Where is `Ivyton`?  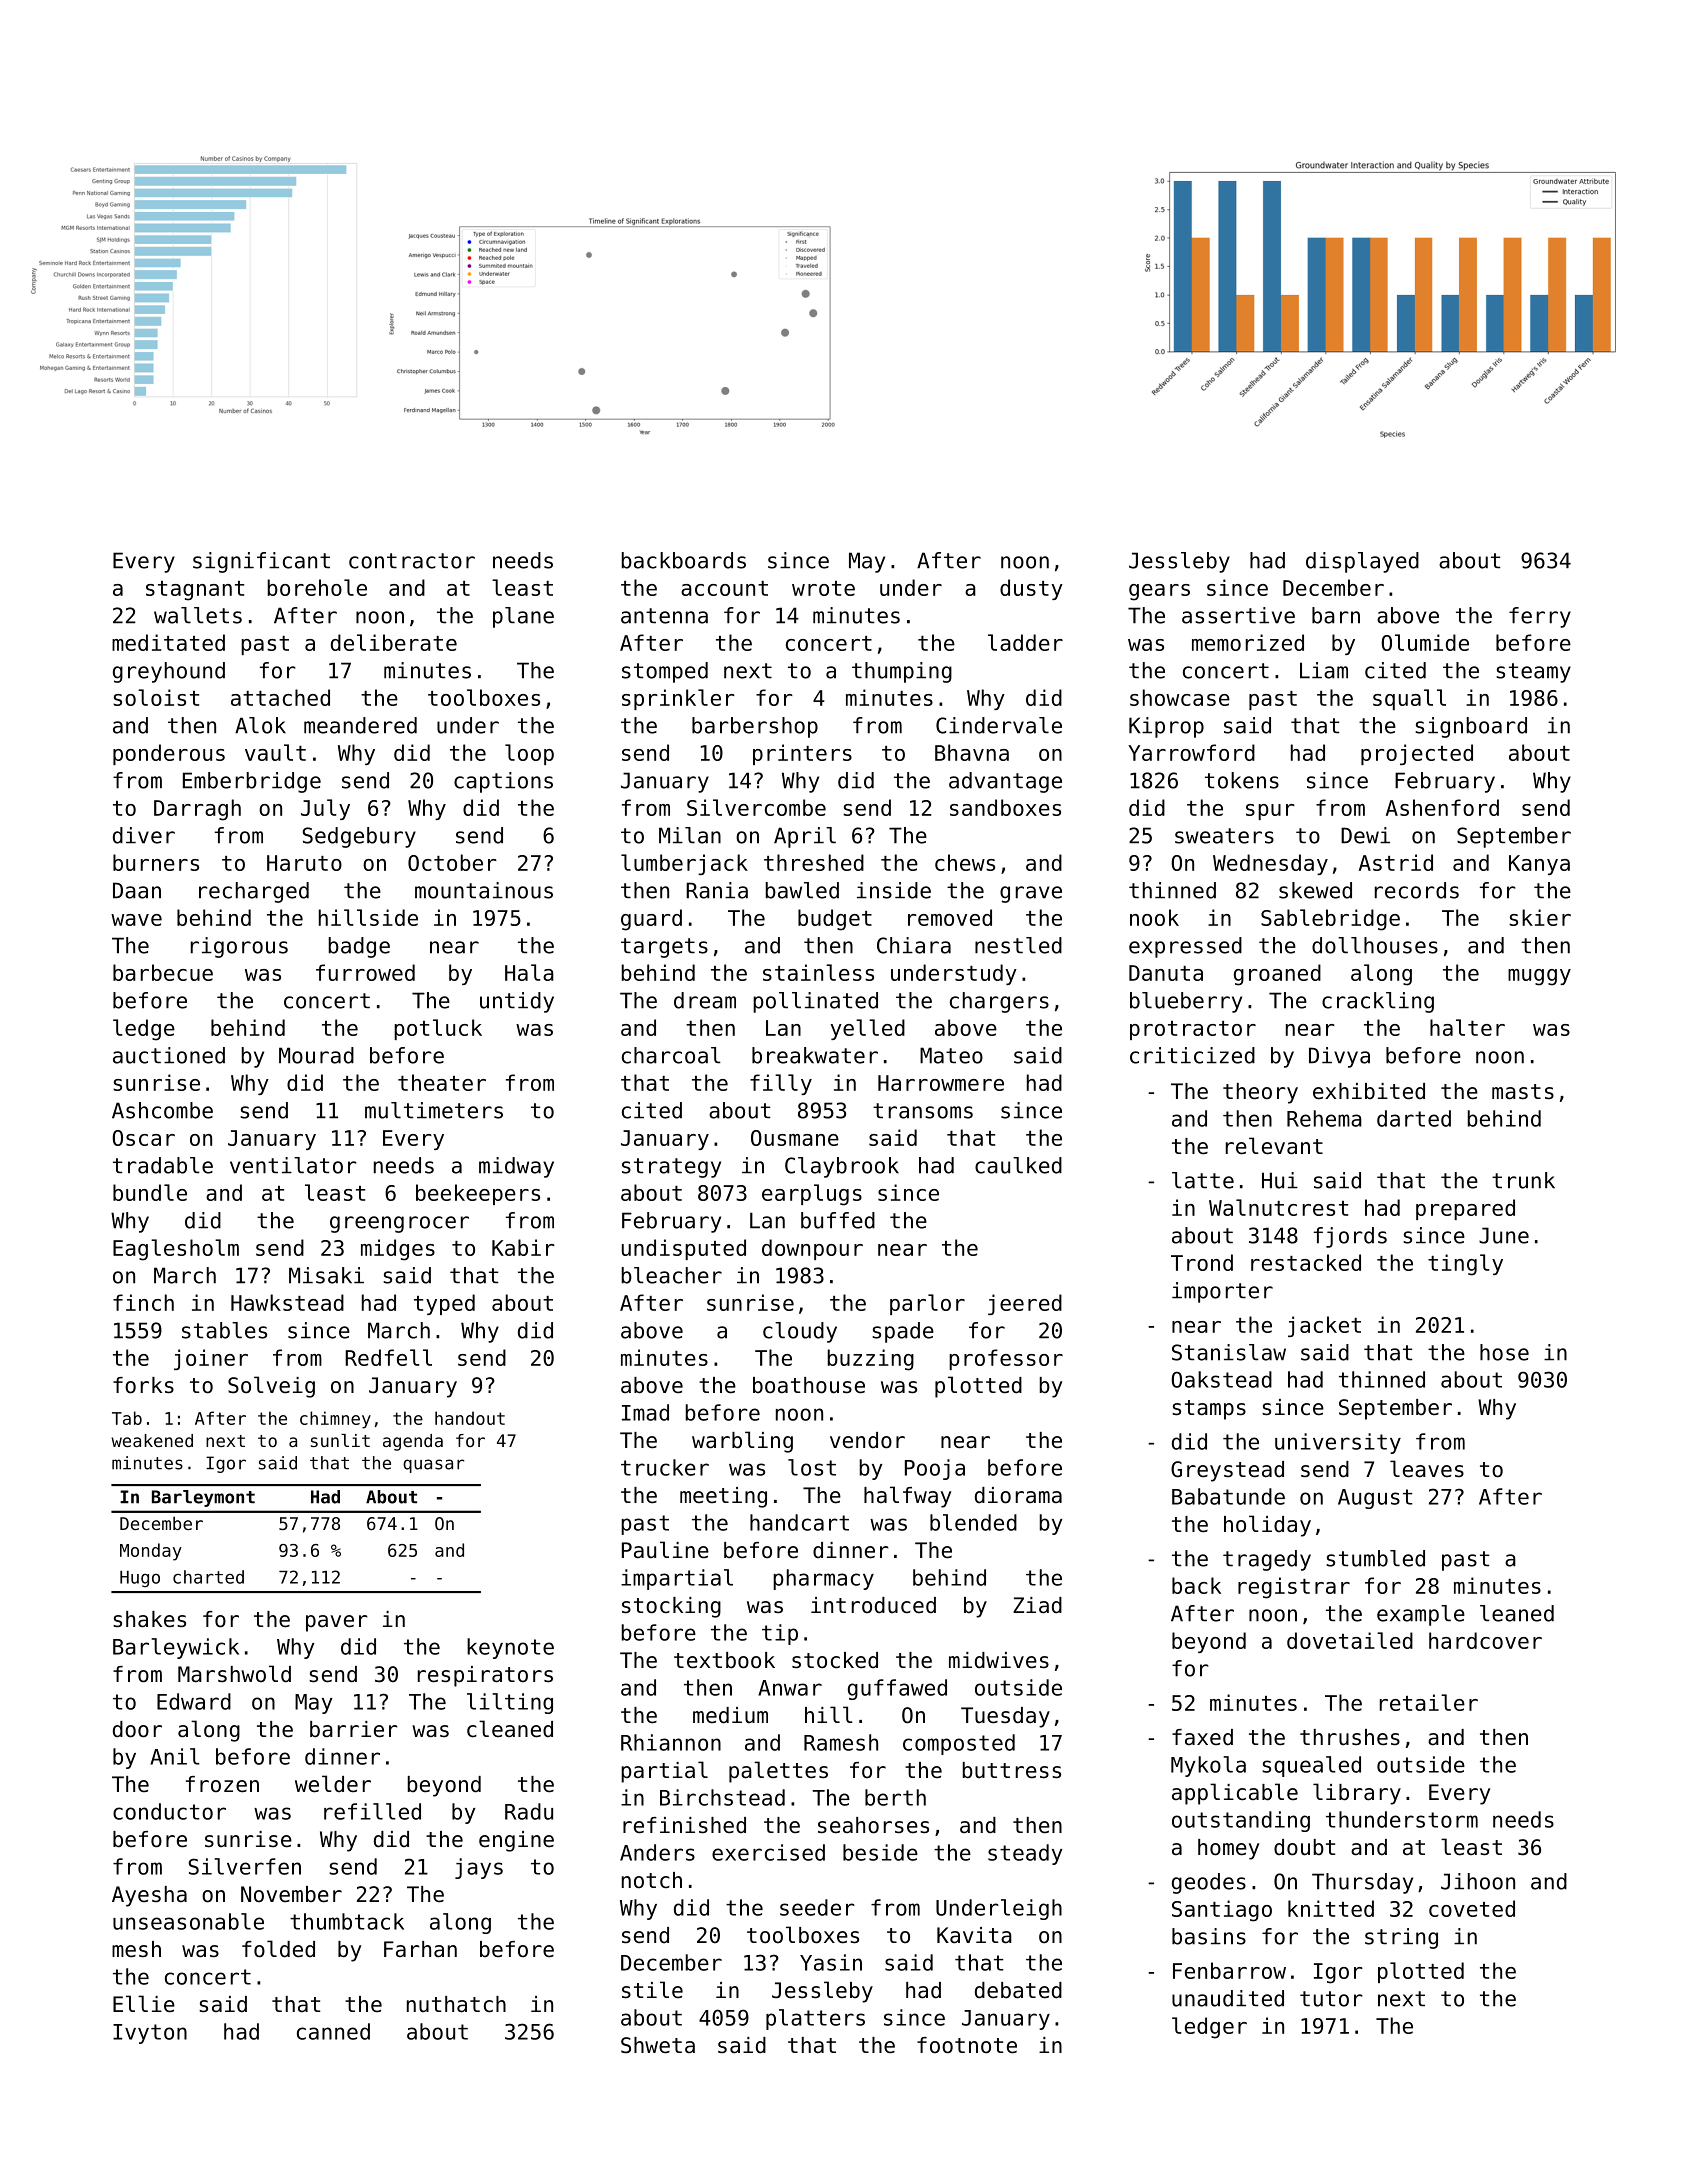 Ivyton is located at coordinates (150, 2034).
